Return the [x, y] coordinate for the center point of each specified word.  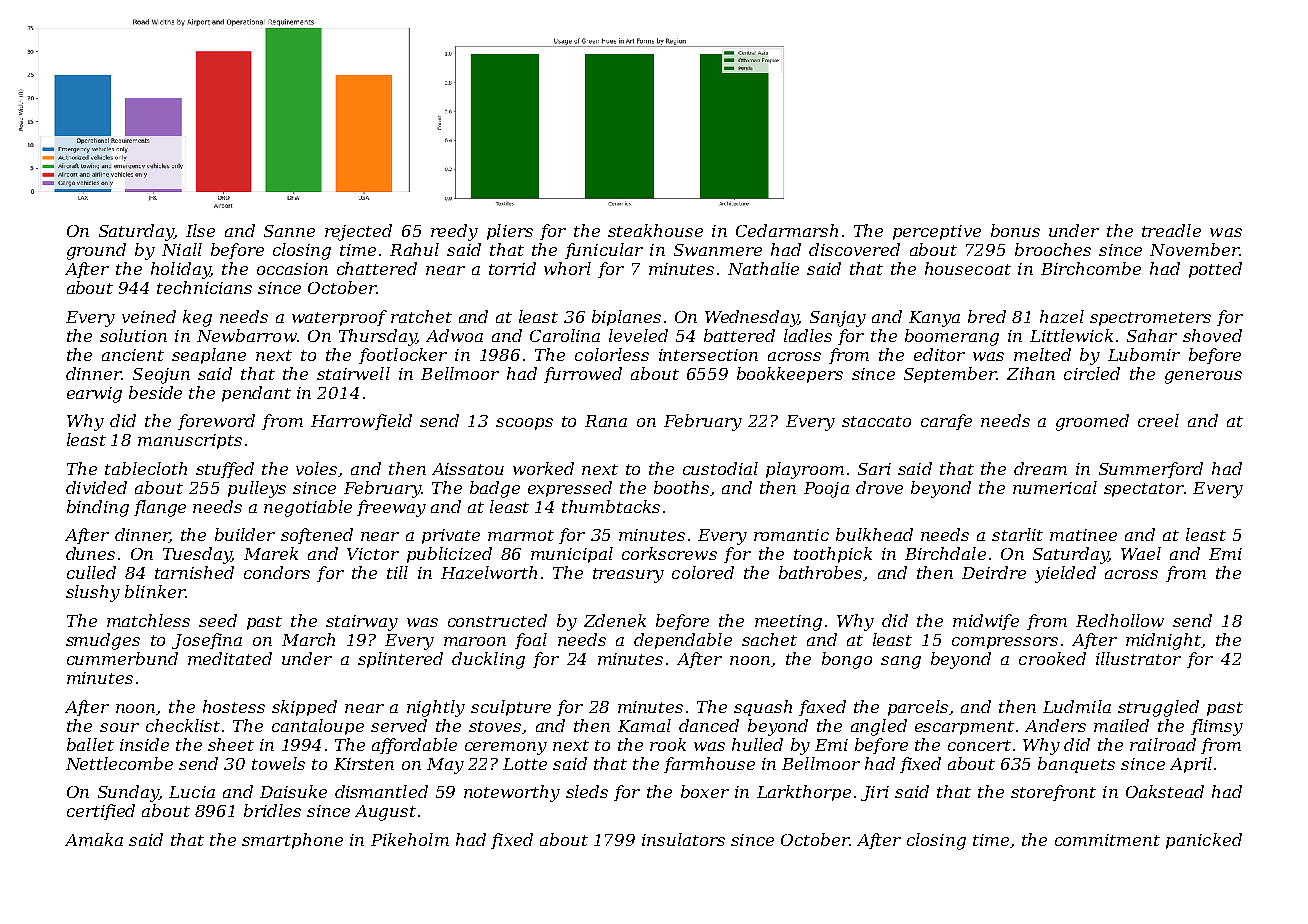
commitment [1107, 840]
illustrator [1138, 658]
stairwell [353, 373]
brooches [1053, 249]
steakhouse [655, 230]
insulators [683, 839]
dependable [683, 641]
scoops [524, 424]
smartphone [292, 841]
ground [96, 251]
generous [1203, 377]
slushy [93, 593]
